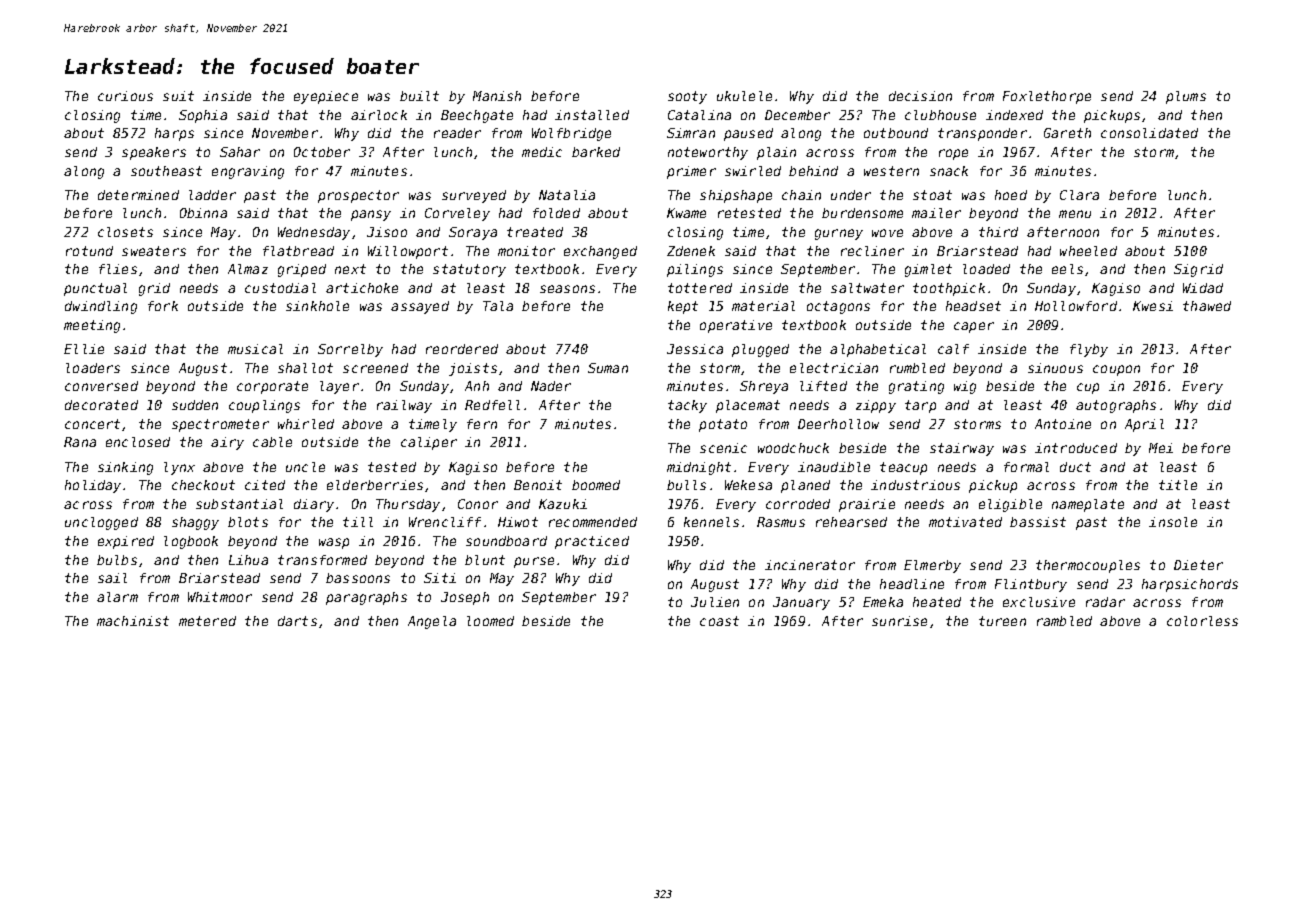 This document has height=924, width=1308. I want to click on caliper, so click(429, 443).
